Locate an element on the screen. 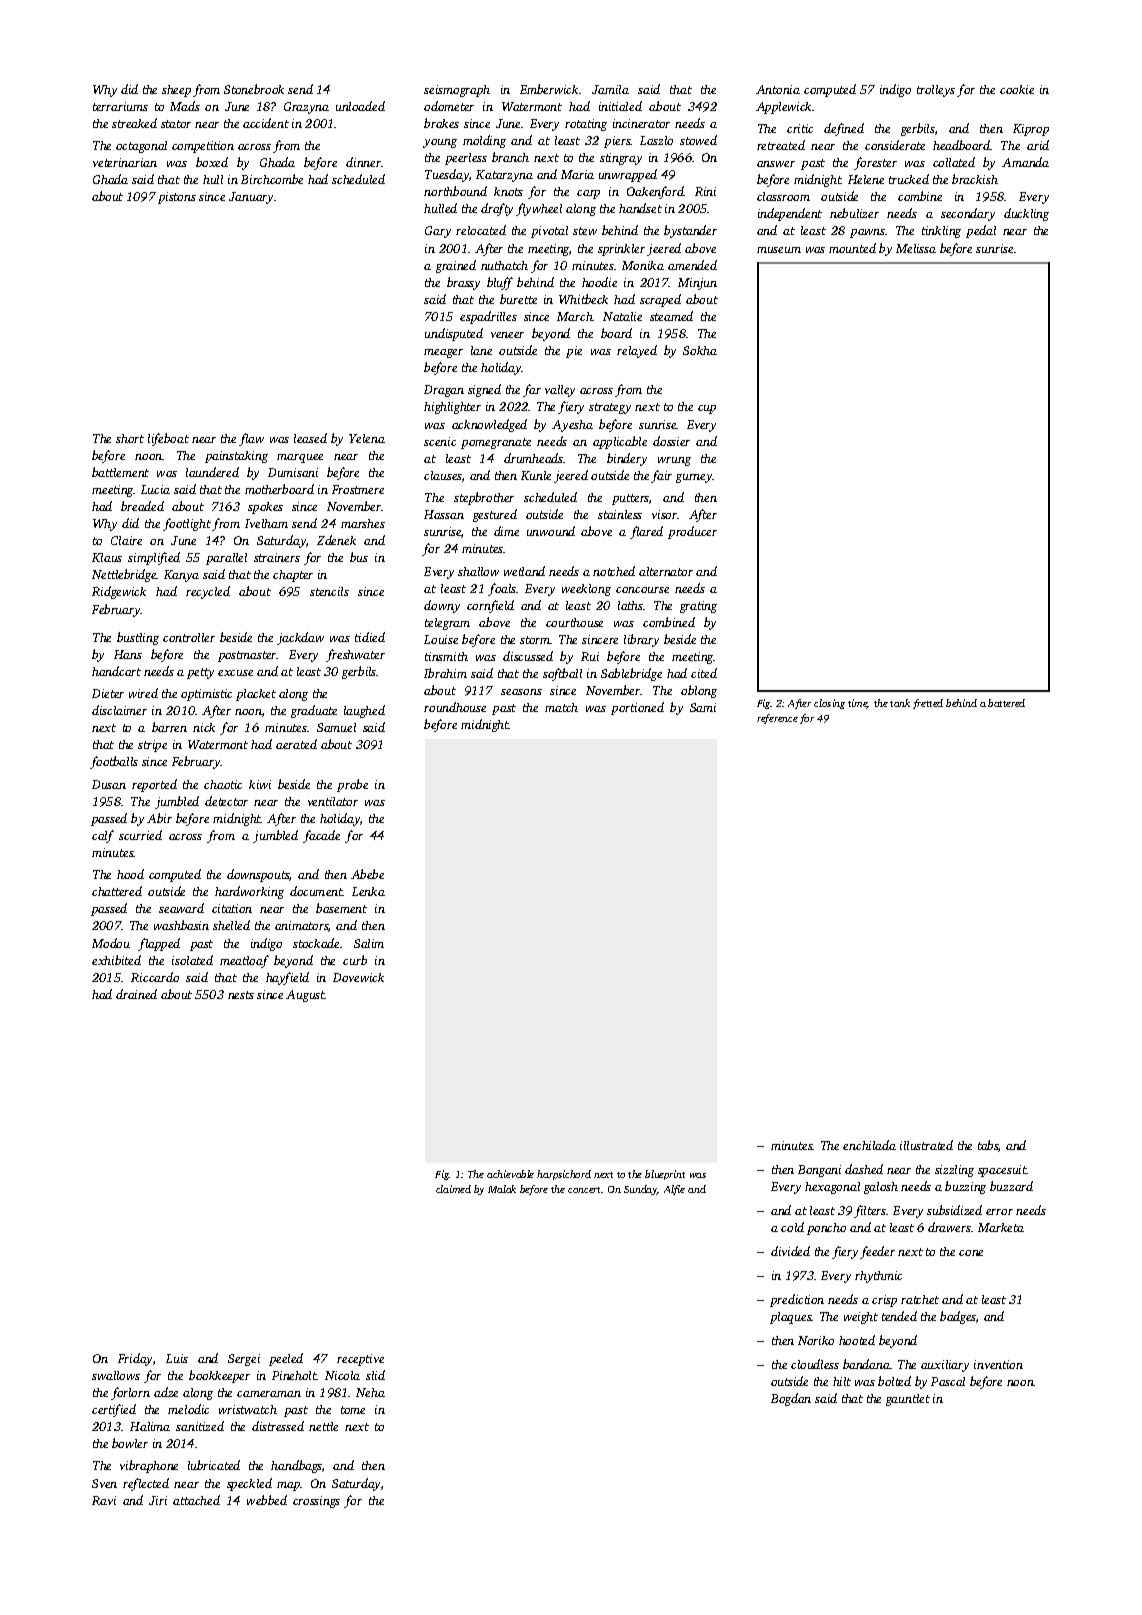 The height and width of the screenshot is (1615, 1142). January is located at coordinates (251, 198).
